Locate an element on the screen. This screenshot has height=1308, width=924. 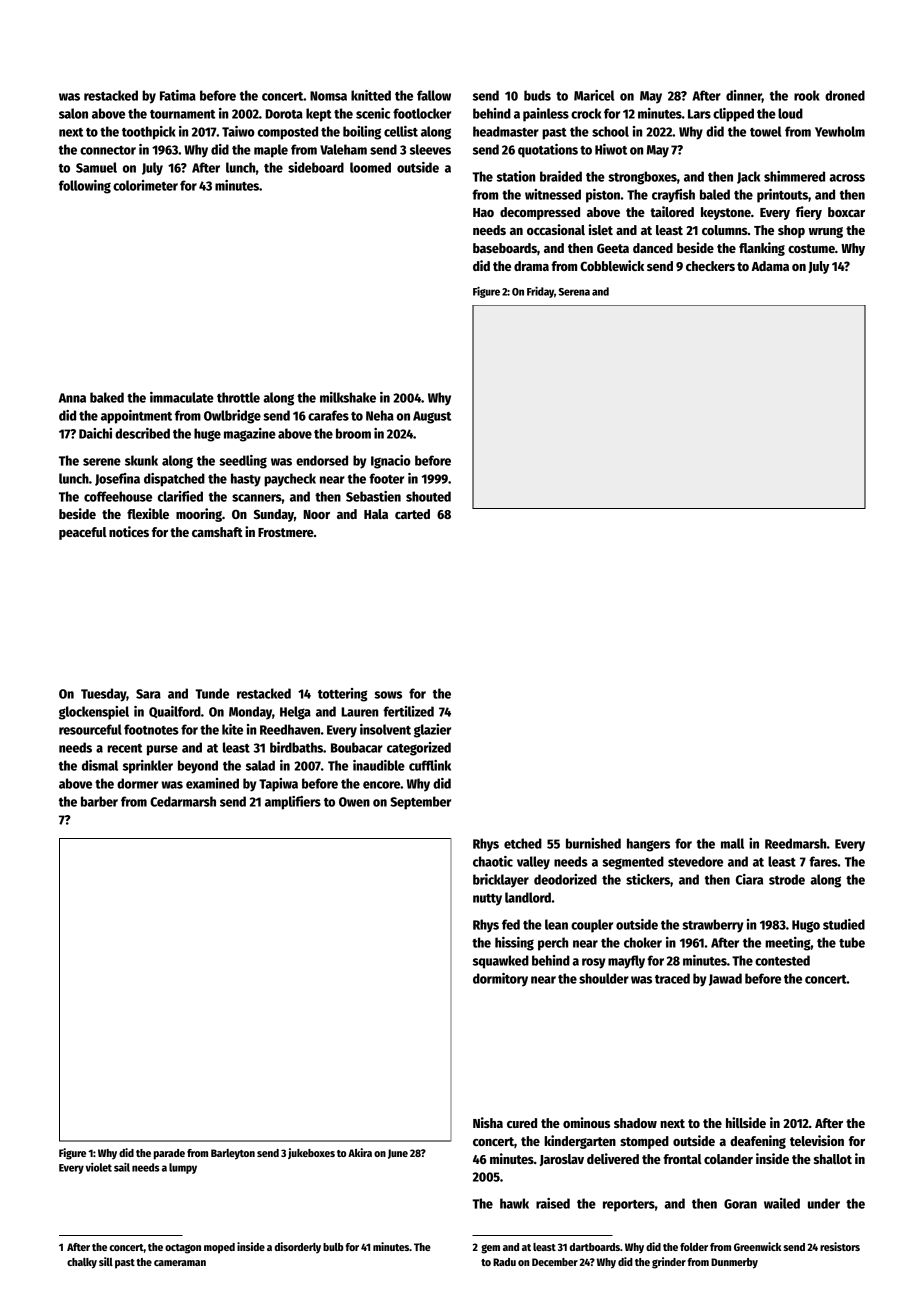
barber is located at coordinates (99, 801).
